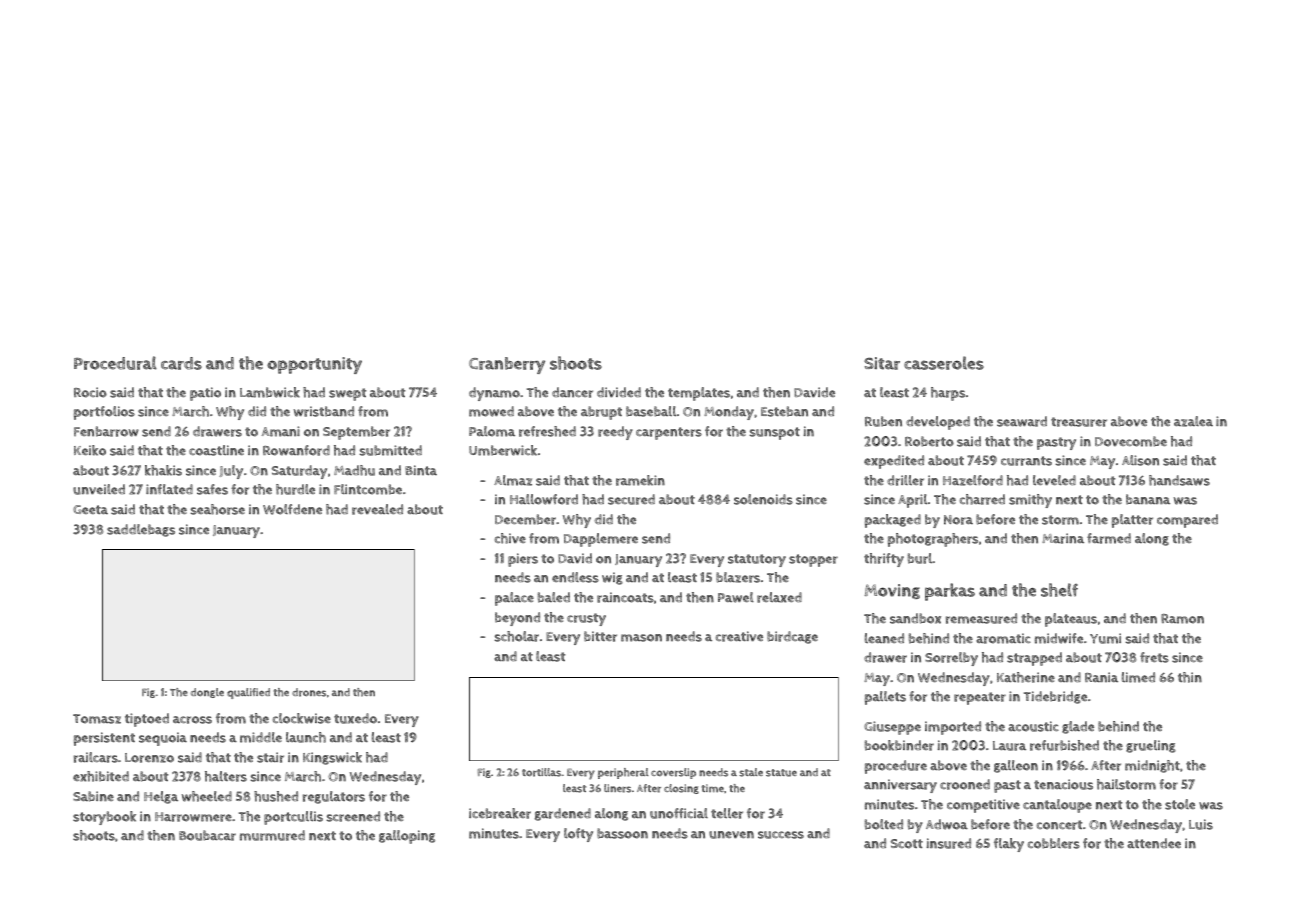 The width and height of the page is (1308, 924). What do you see at coordinates (958, 520) in the page?
I see `Nora` at bounding box center [958, 520].
